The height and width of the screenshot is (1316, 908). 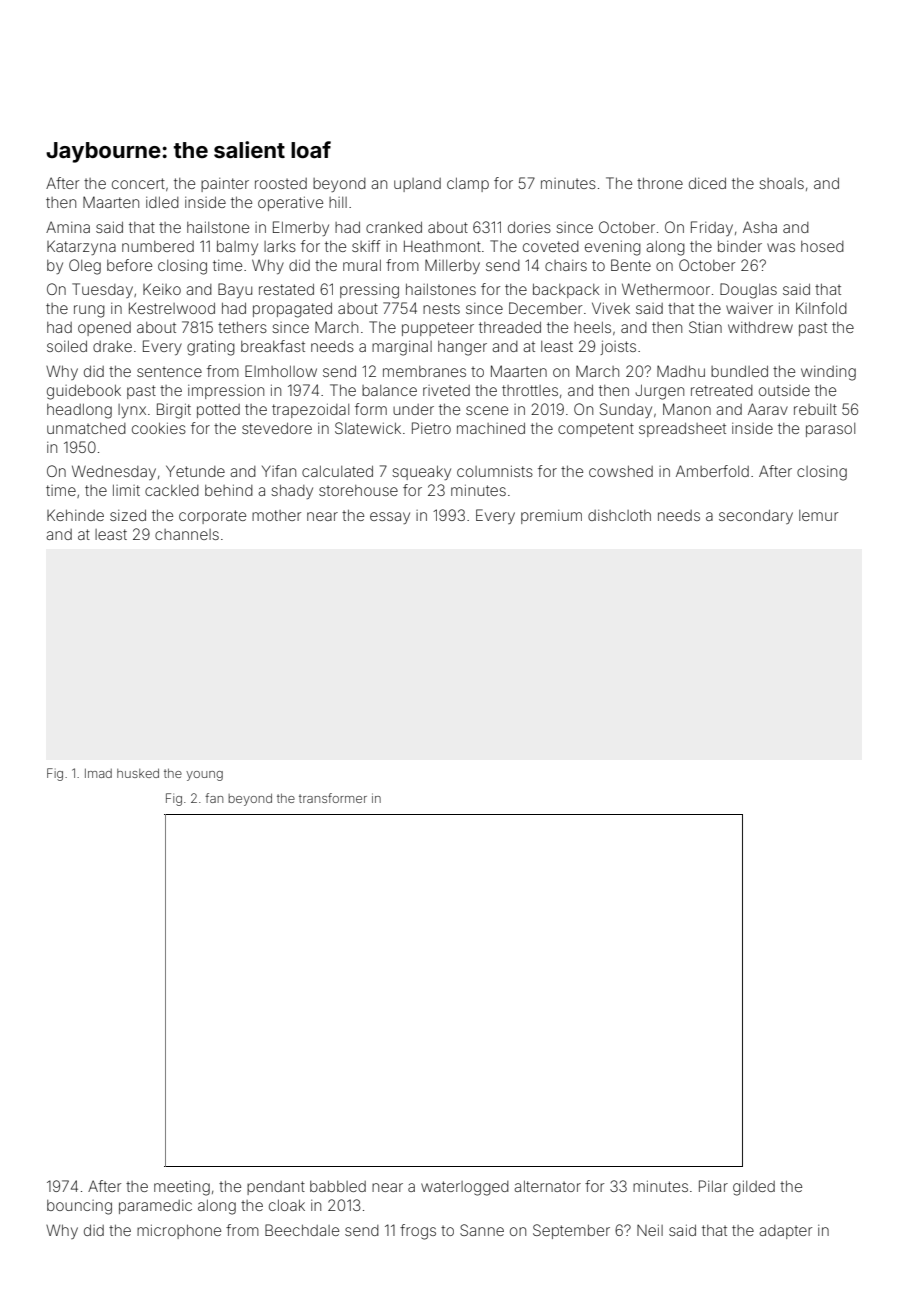 I want to click on shoals, so click(x=781, y=183).
